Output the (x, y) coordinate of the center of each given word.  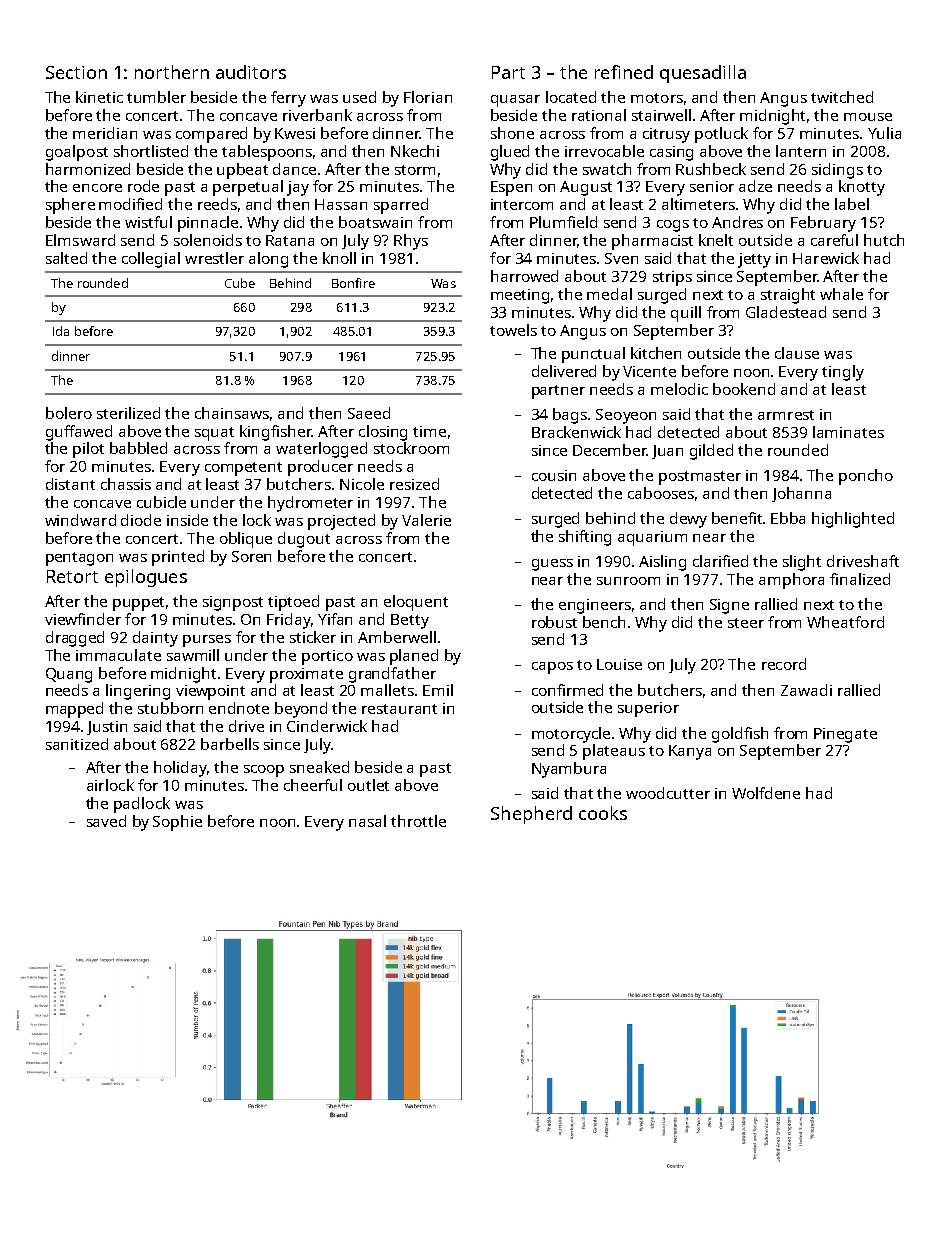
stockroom (411, 448)
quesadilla (703, 74)
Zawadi (806, 690)
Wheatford (845, 622)
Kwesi (295, 133)
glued (510, 153)
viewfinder (83, 619)
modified (130, 204)
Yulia (884, 133)
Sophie (177, 823)
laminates (848, 432)
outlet (368, 785)
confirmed (567, 690)
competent (243, 469)
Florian (428, 97)
